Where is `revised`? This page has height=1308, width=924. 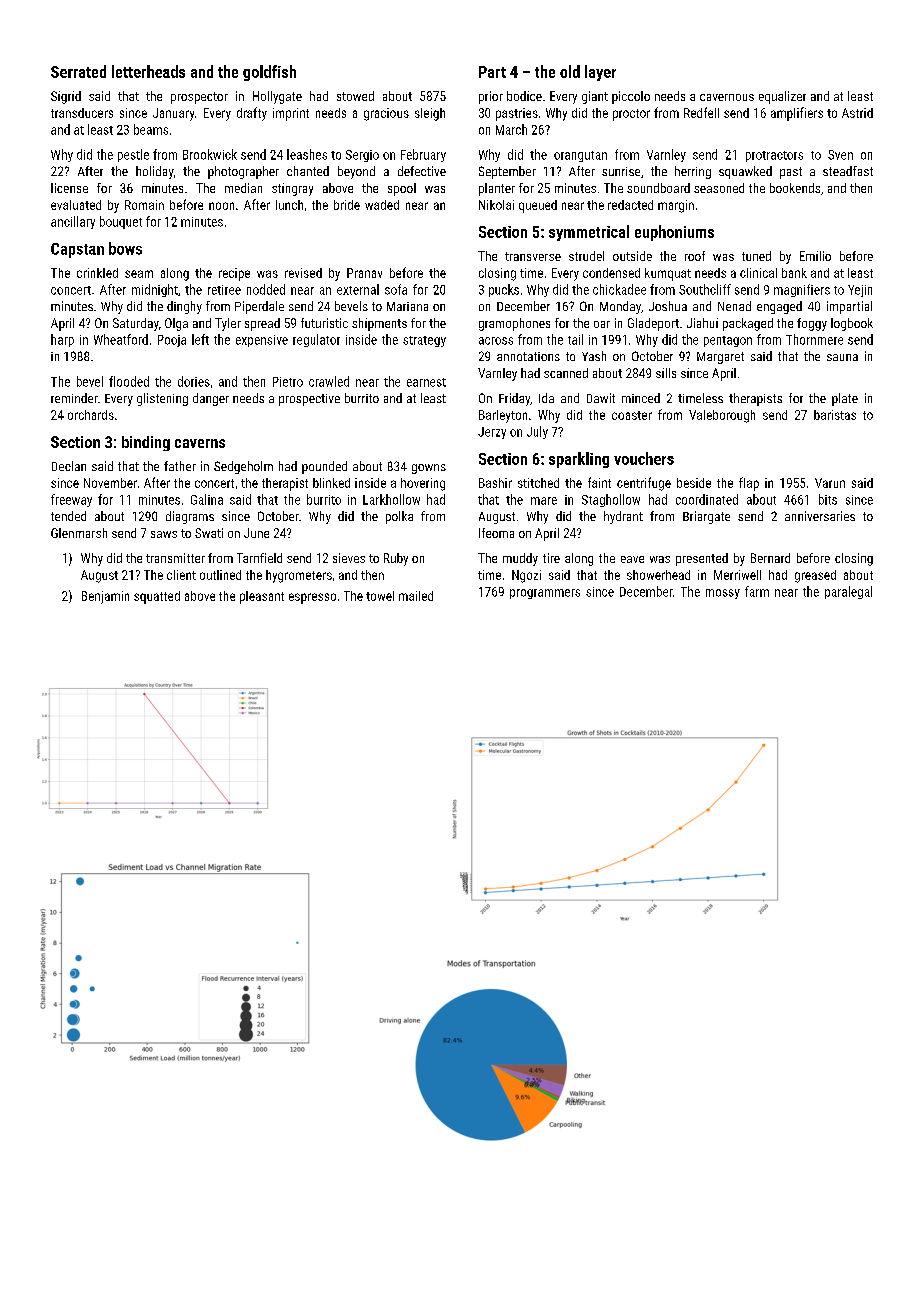
revised is located at coordinates (303, 273).
